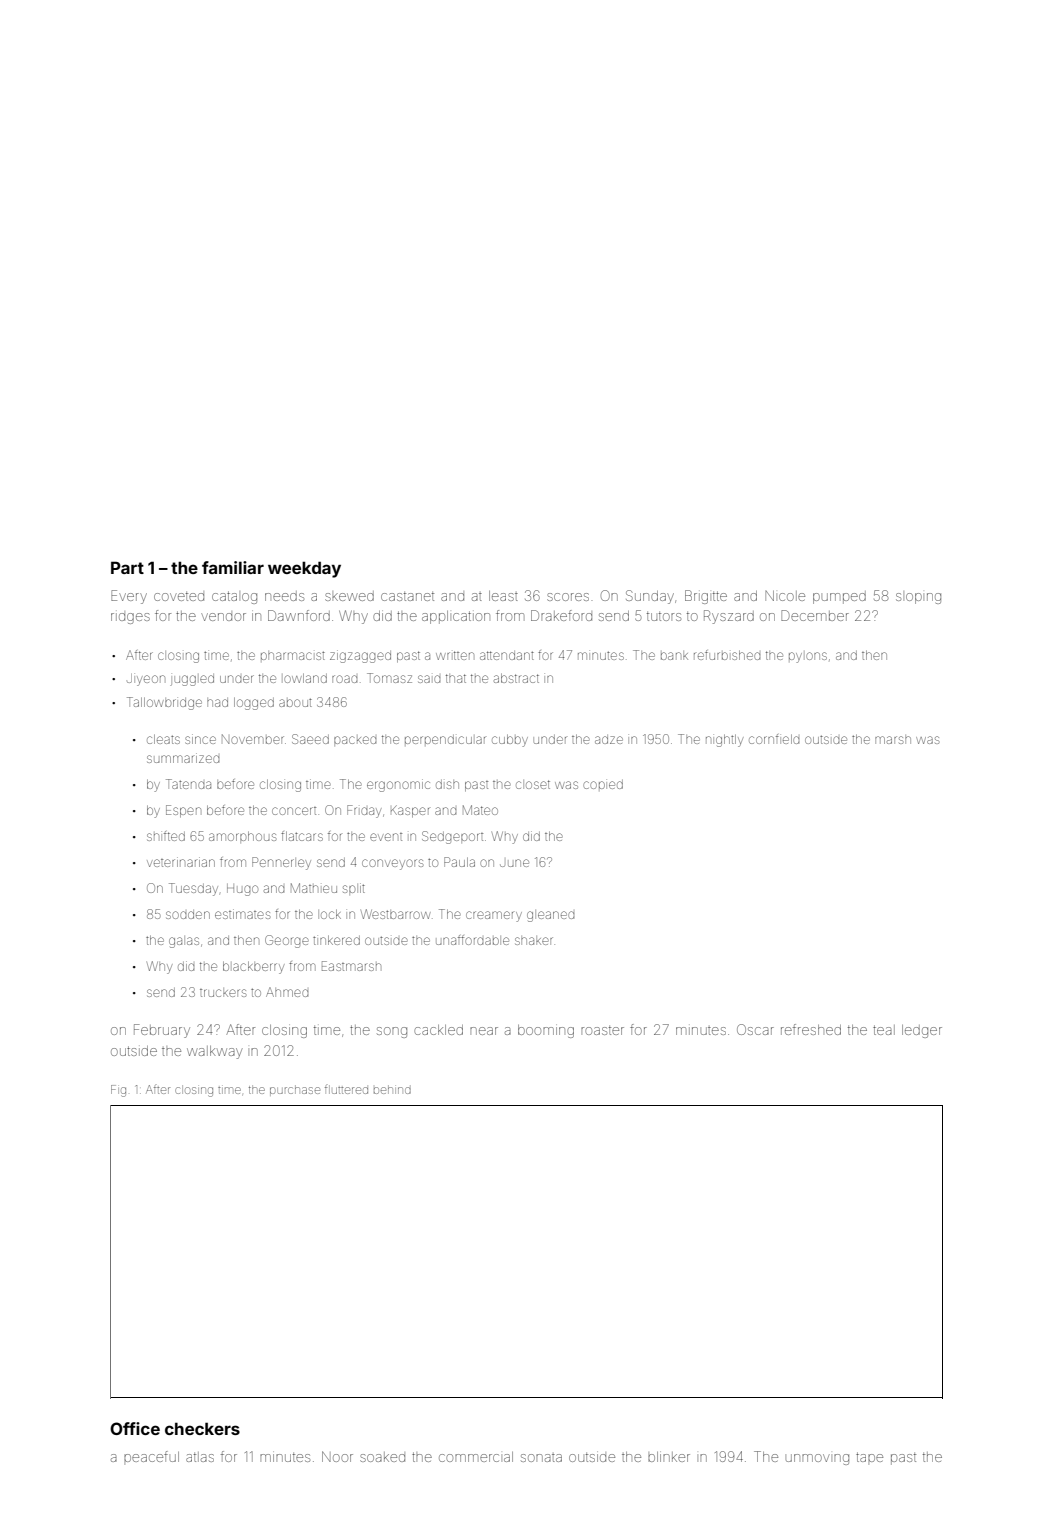 This screenshot has height=1525, width=1053. What do you see at coordinates (669, 1457) in the screenshot?
I see `blinker` at bounding box center [669, 1457].
